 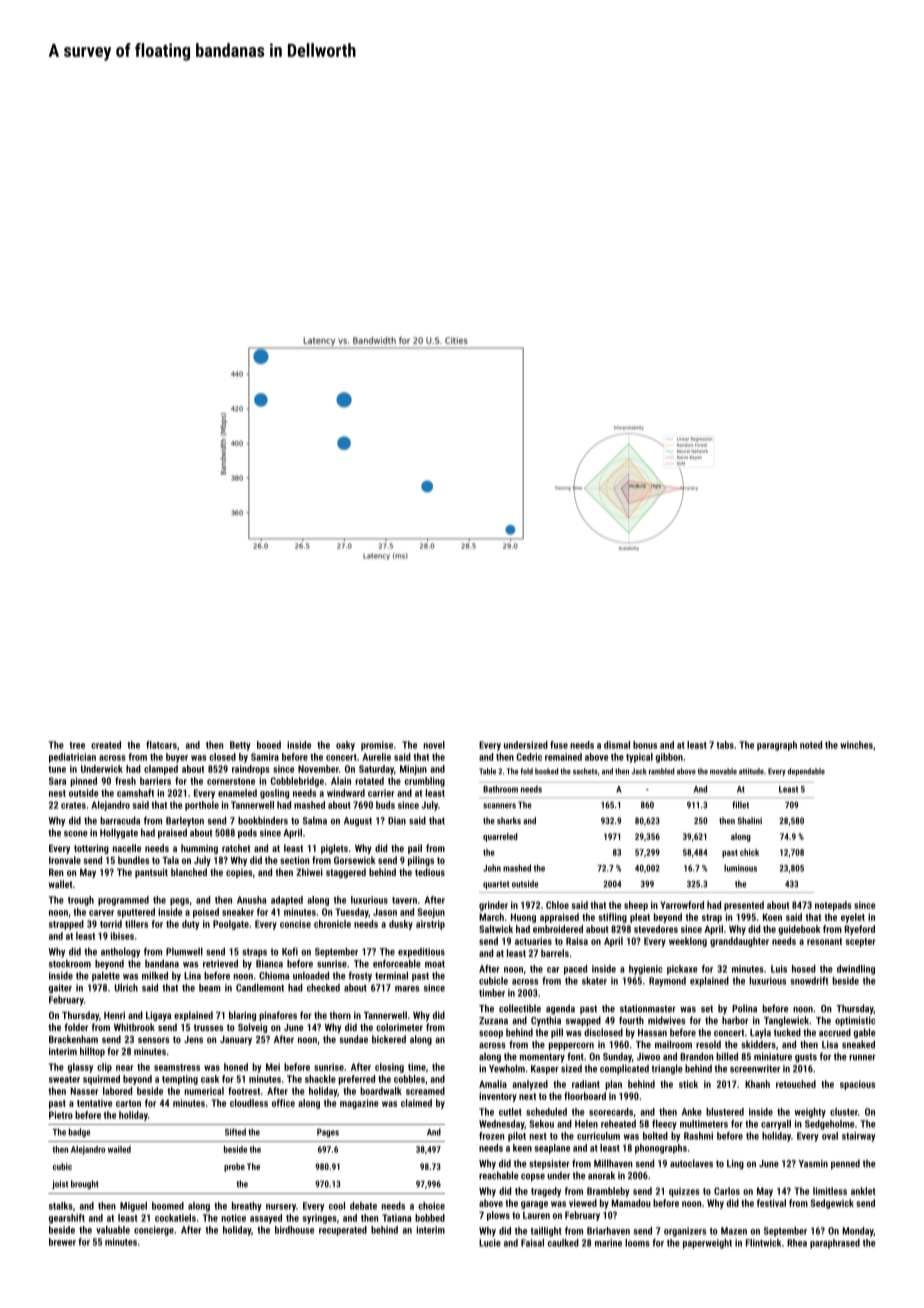 What do you see at coordinates (231, 925) in the screenshot?
I see `Poolgate` at bounding box center [231, 925].
